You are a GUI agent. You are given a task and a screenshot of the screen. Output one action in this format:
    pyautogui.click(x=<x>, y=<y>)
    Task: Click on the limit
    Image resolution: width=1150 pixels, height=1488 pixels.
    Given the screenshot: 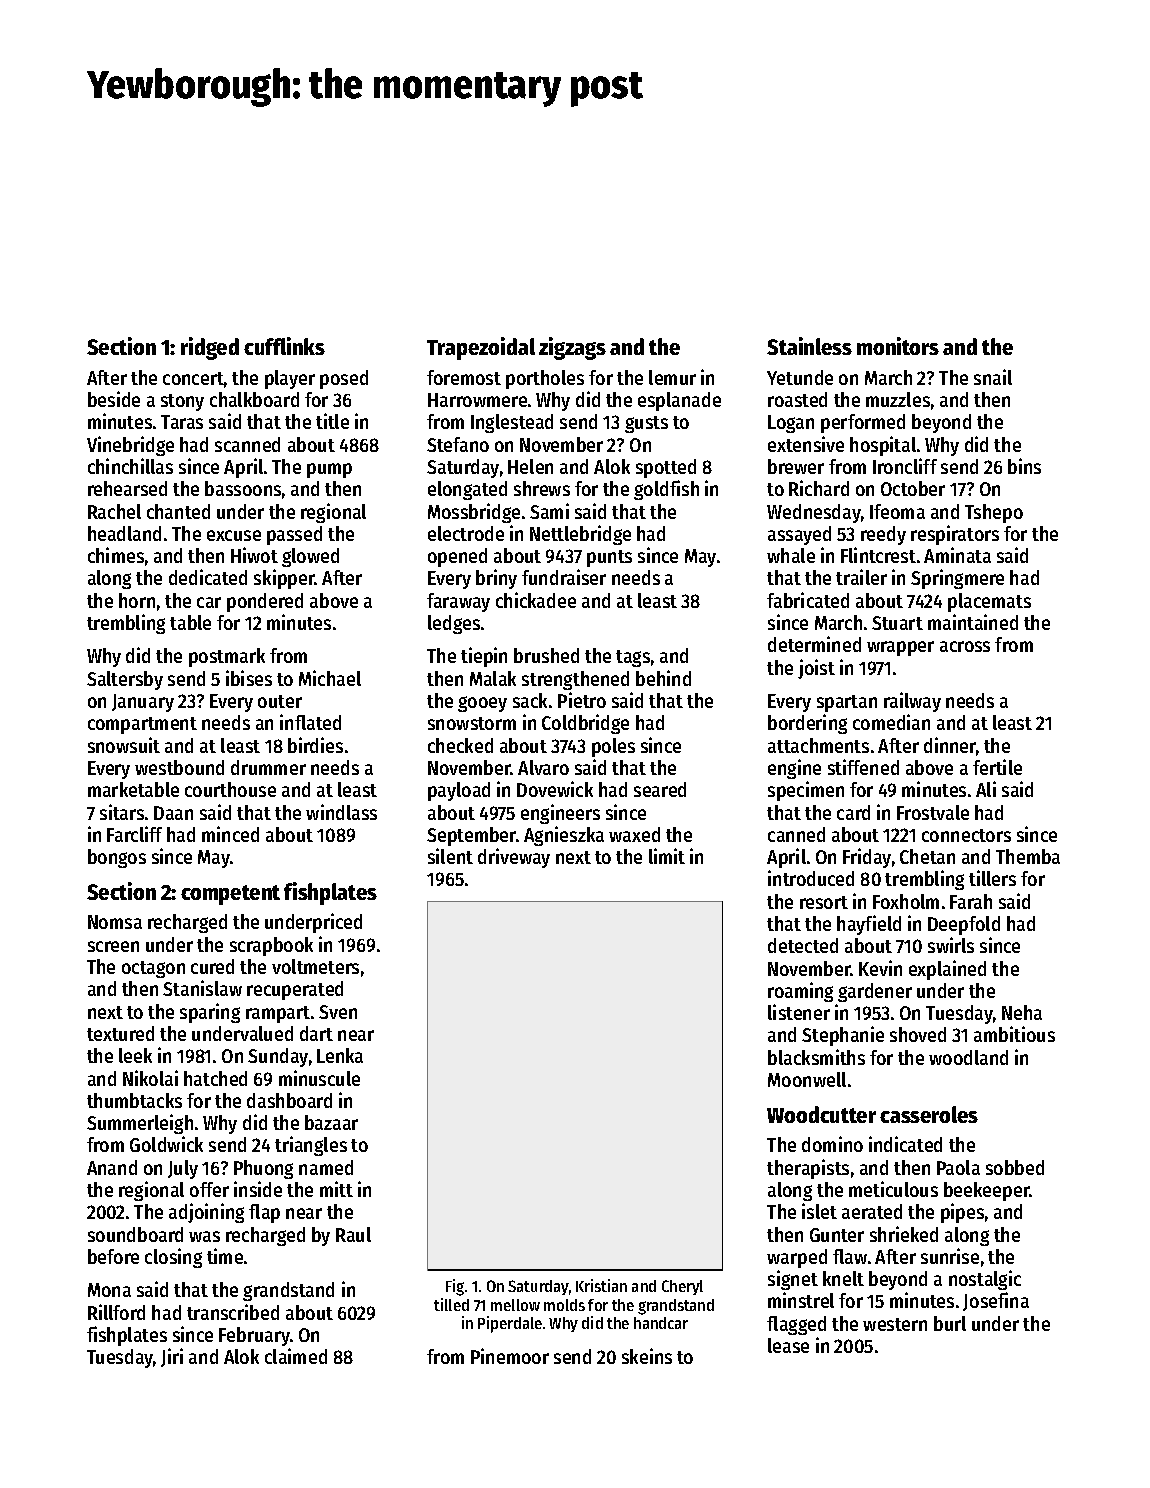 What is the action you would take?
    pyautogui.click(x=667, y=856)
